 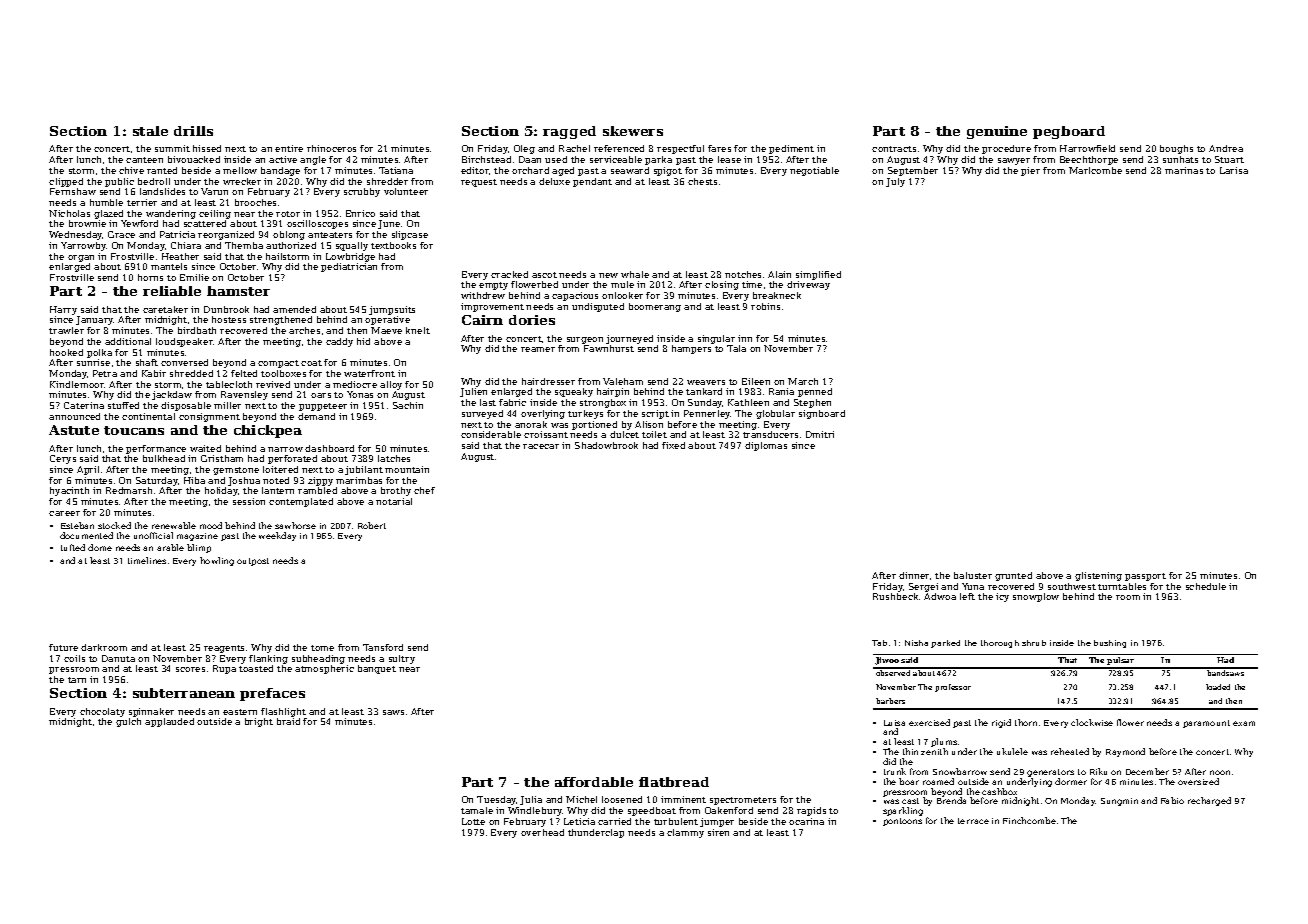 I want to click on fares, so click(x=719, y=148).
